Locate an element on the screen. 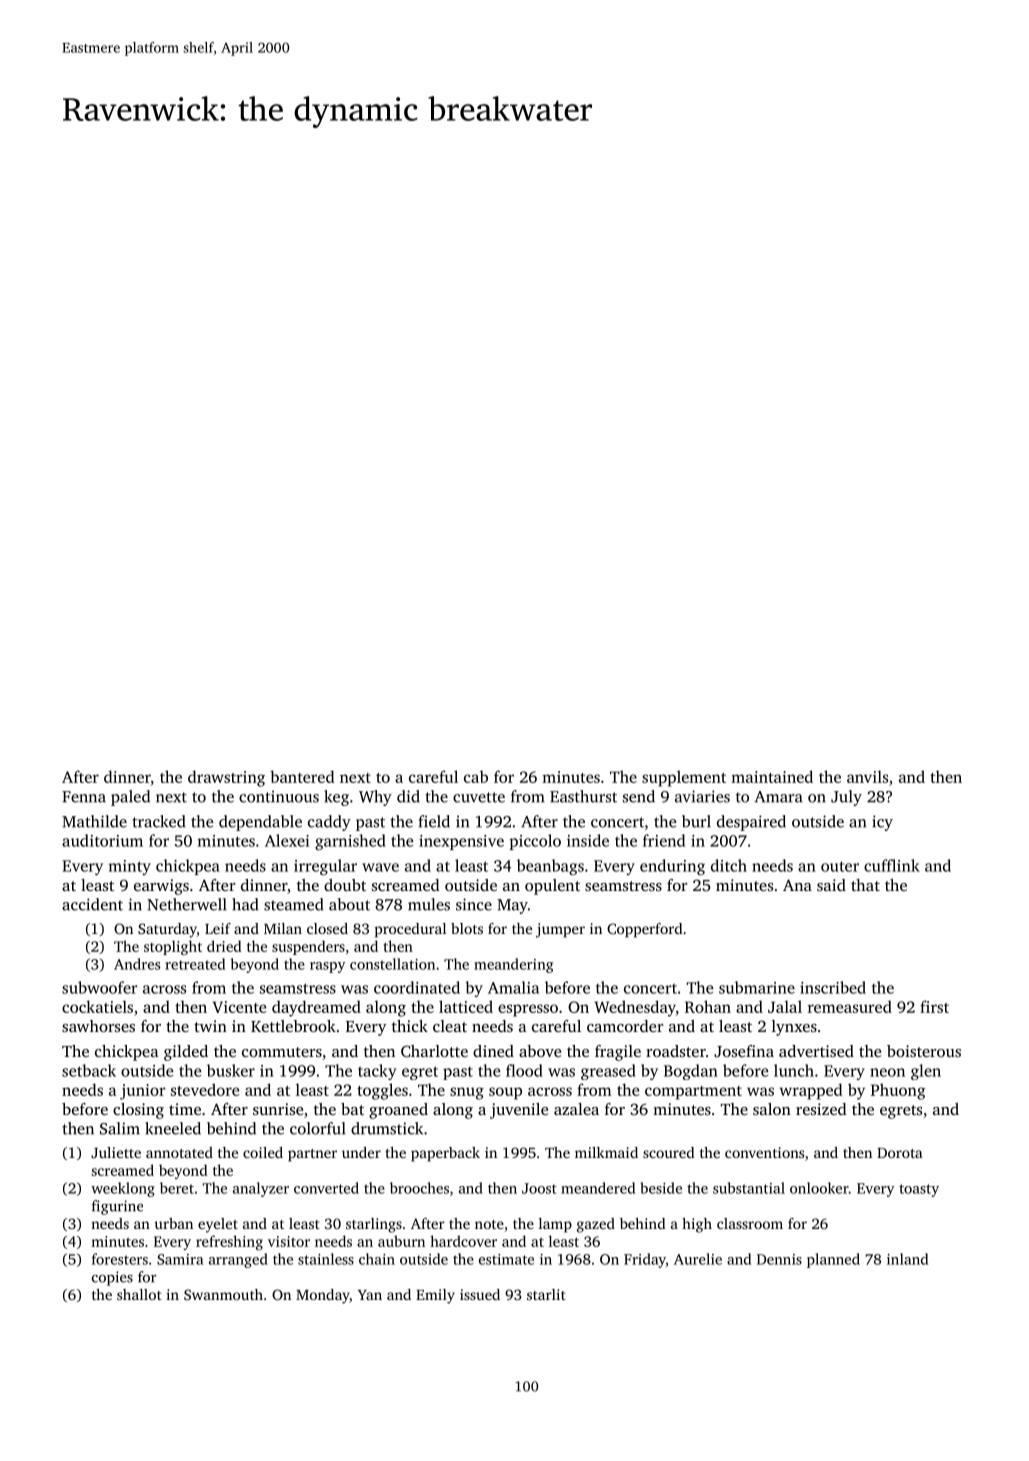 The width and height of the screenshot is (1029, 1461). drumstick is located at coordinates (387, 1128).
